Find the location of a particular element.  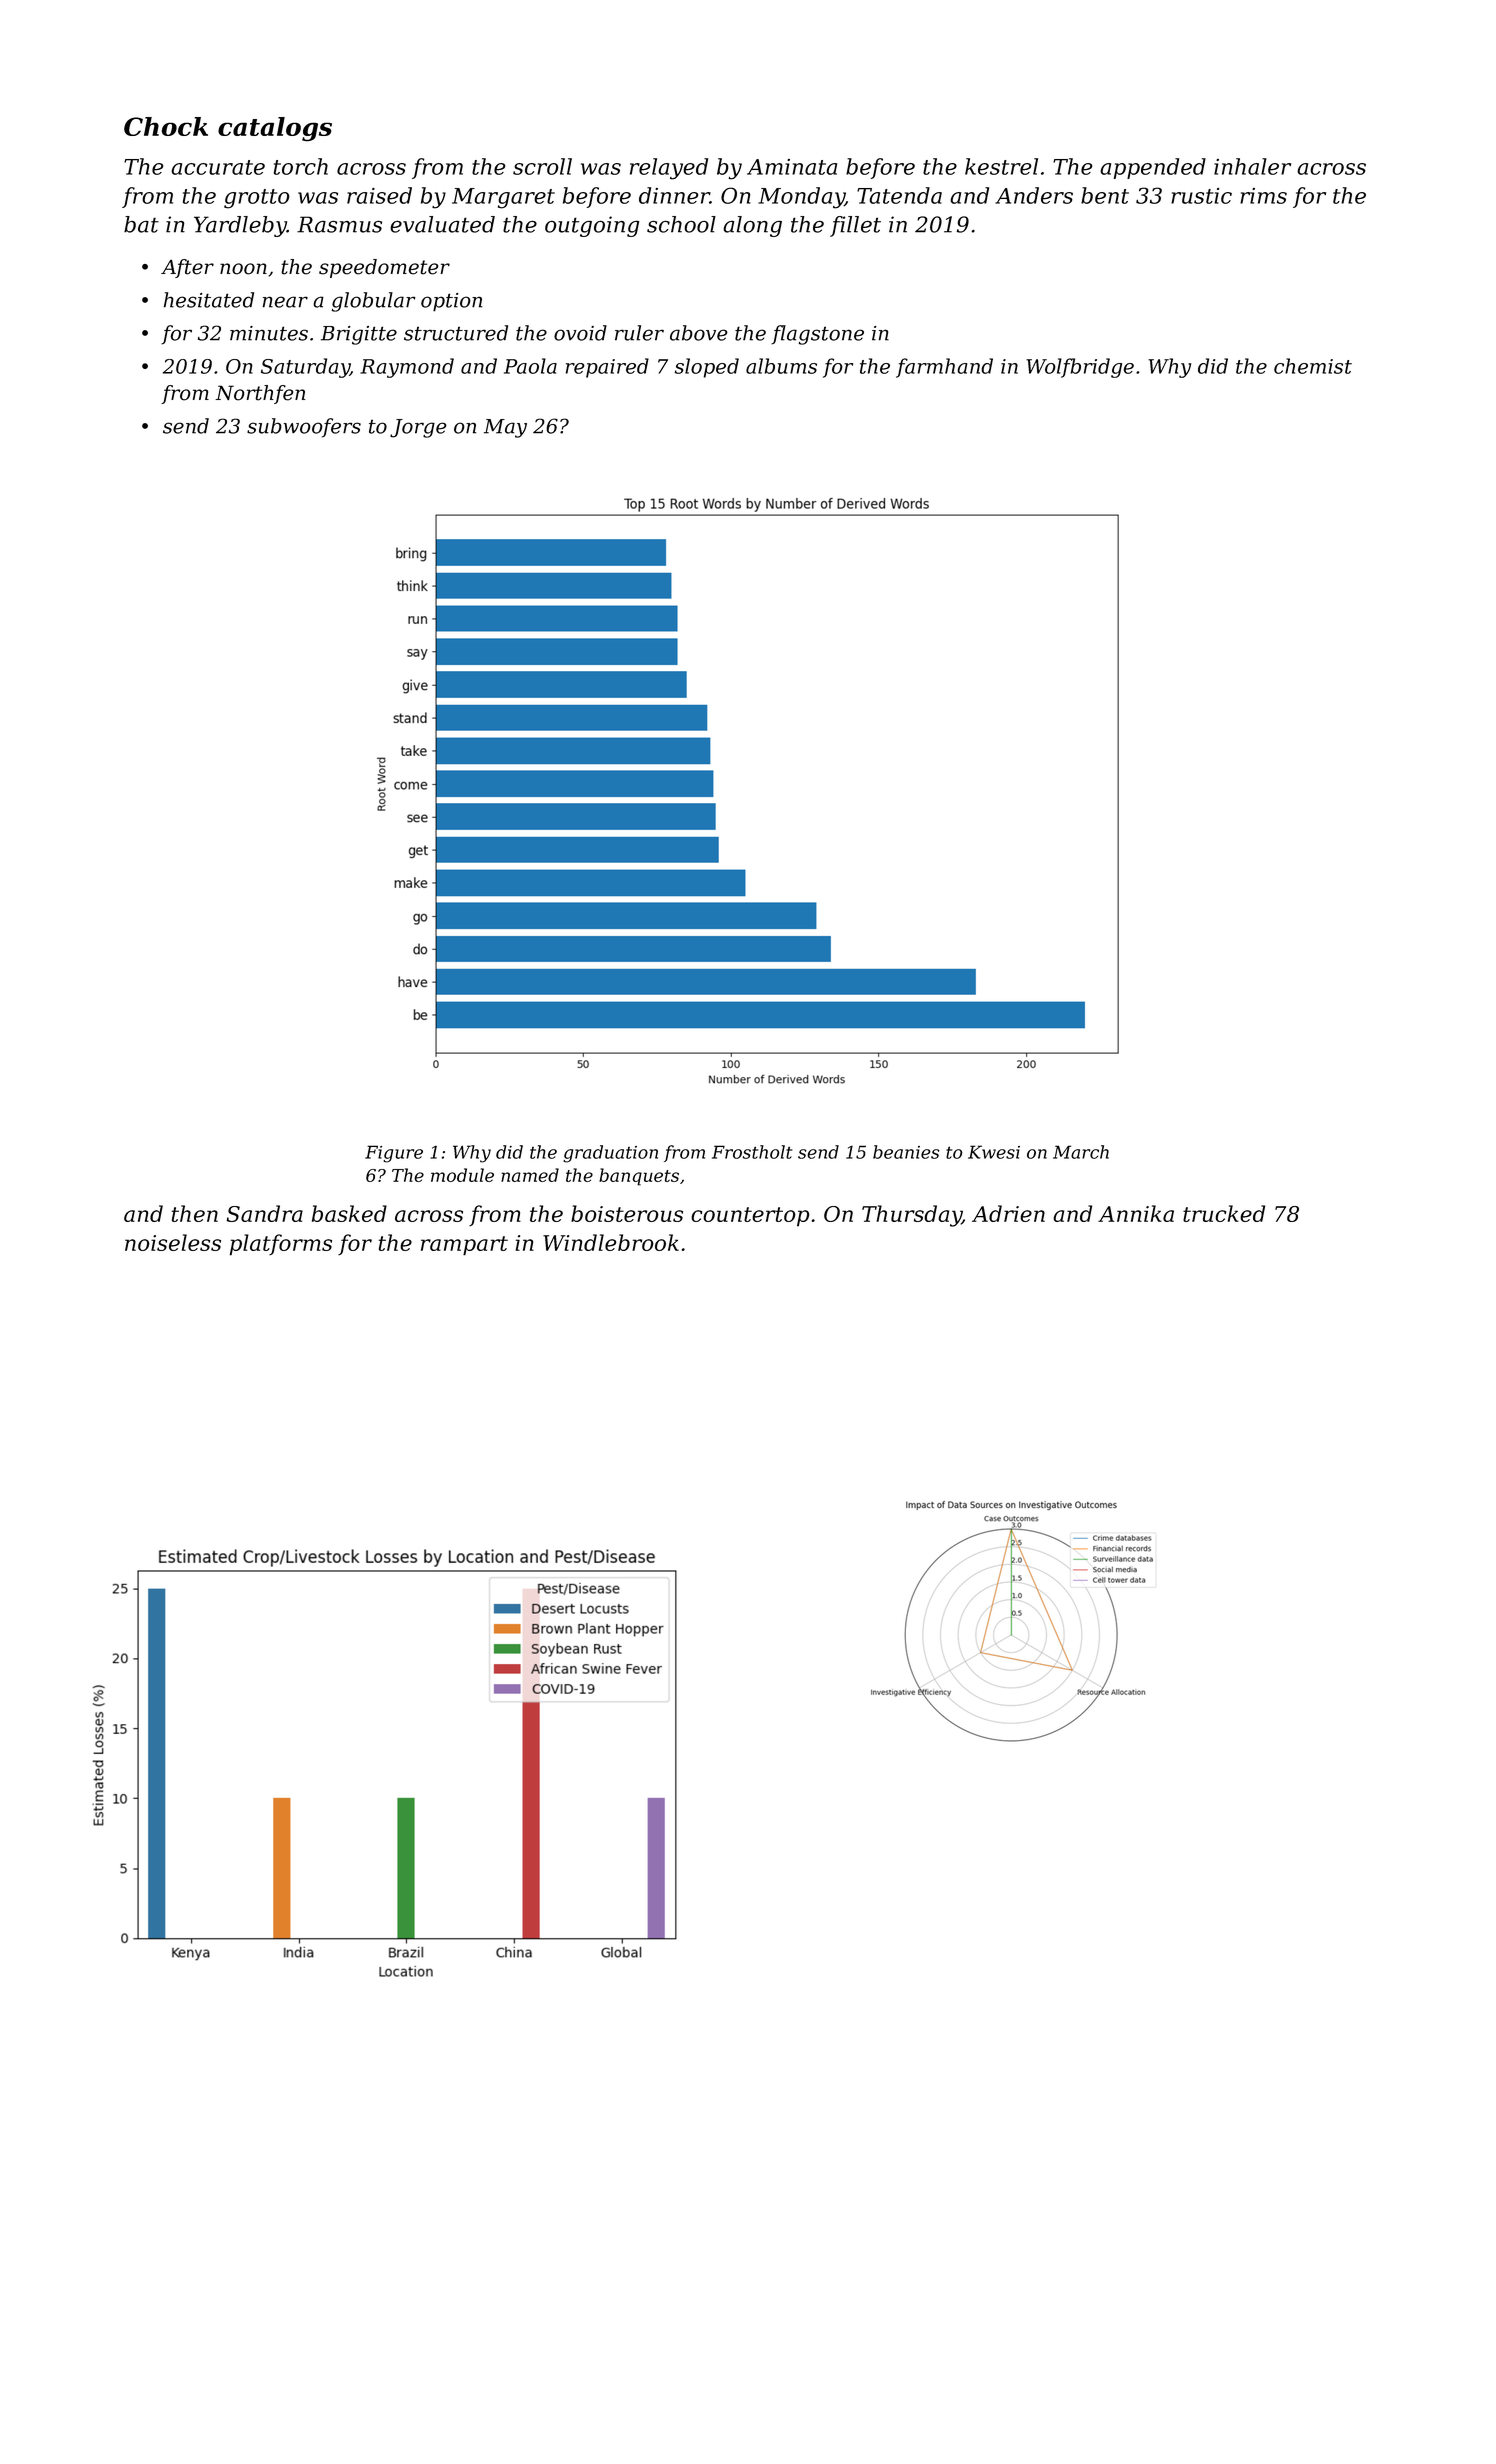

beanies is located at coordinates (906, 1152).
